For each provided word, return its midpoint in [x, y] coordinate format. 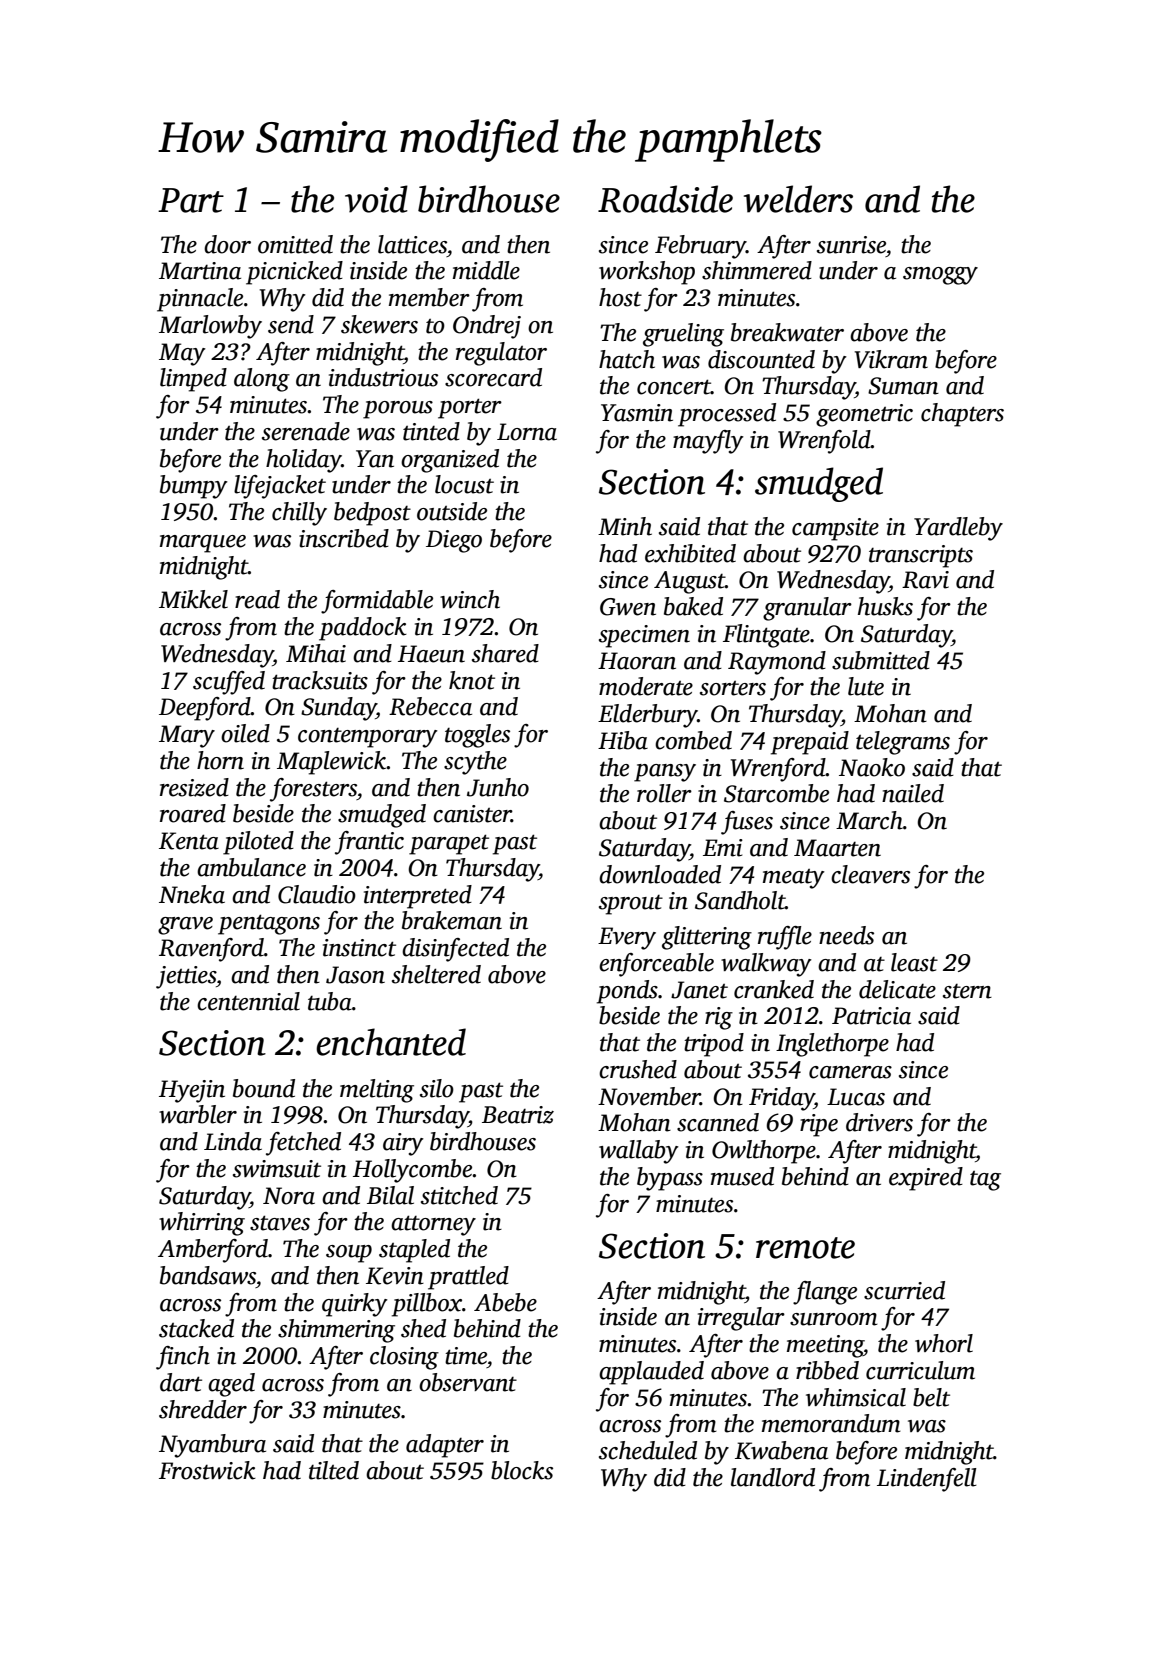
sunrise [851, 245]
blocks [522, 1470]
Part [191, 200]
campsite [835, 529]
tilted [334, 1470]
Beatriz [518, 1115]
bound [264, 1088]
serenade [306, 431]
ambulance [251, 867]
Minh [625, 526]
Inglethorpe [832, 1045]
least [914, 962]
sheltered [436, 974]
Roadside [665, 199]
